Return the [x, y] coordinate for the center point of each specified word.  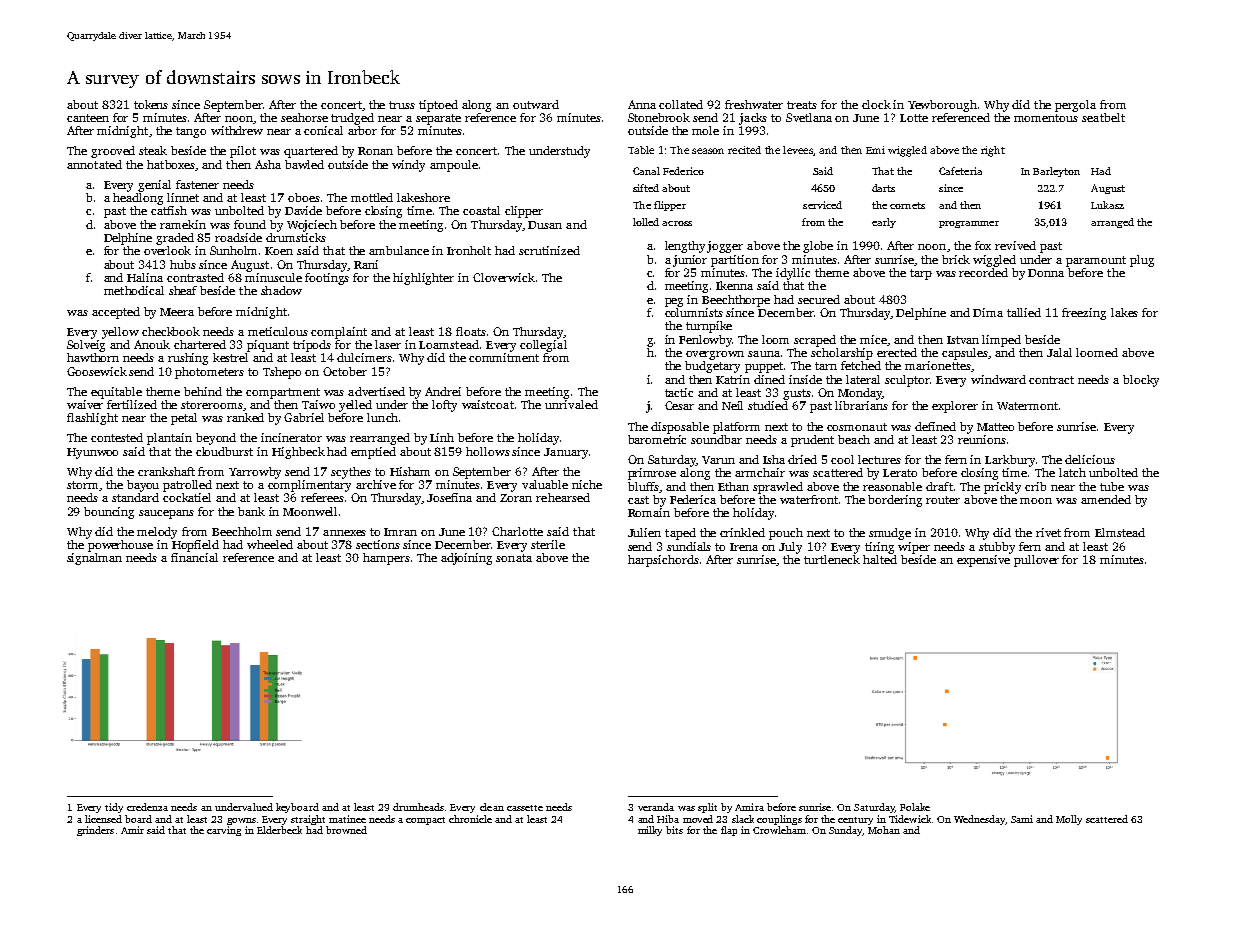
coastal [481, 210]
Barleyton [1056, 172]
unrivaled [571, 404]
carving [224, 831]
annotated [94, 164]
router [943, 500]
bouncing [109, 513]
